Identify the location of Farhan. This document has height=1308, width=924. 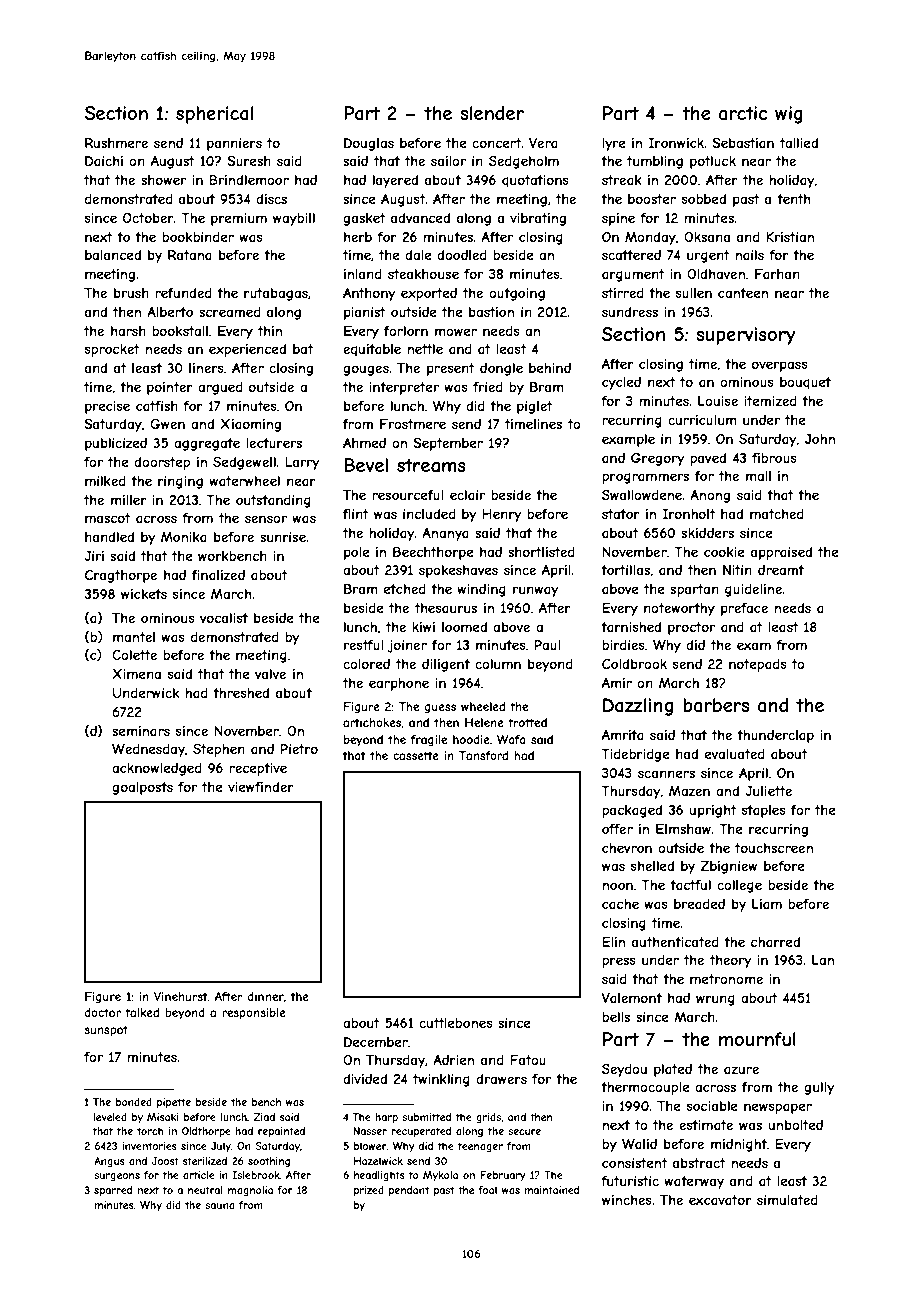
(777, 274).
